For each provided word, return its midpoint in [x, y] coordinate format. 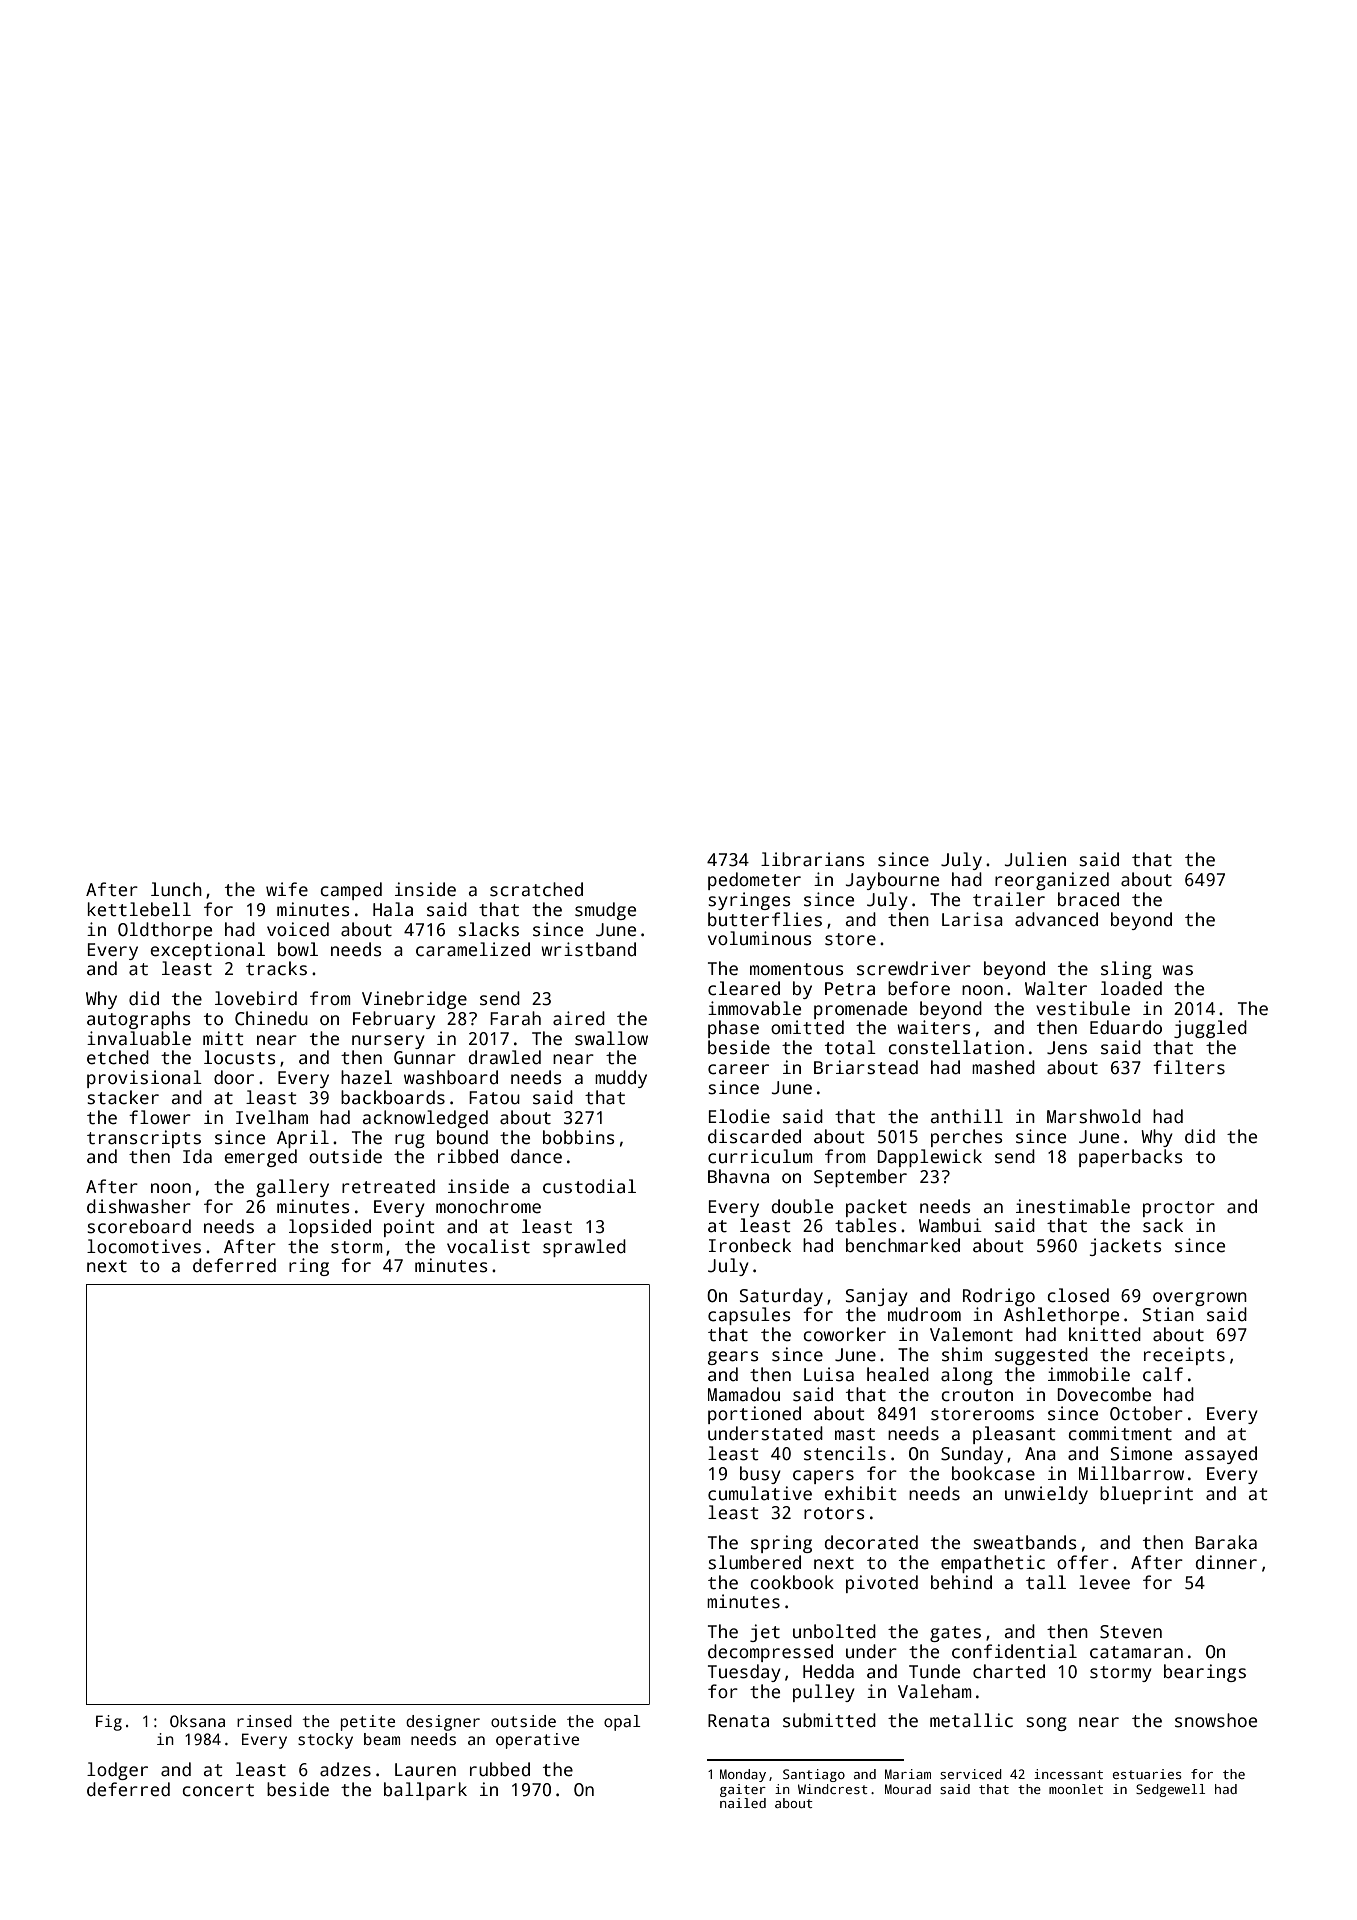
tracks [276, 968]
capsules [749, 1316]
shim [962, 1354]
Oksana [197, 1721]
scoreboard [139, 1226]
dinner [1226, 1562]
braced [1088, 899]
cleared [744, 988]
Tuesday [744, 1673]
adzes [345, 1769]
